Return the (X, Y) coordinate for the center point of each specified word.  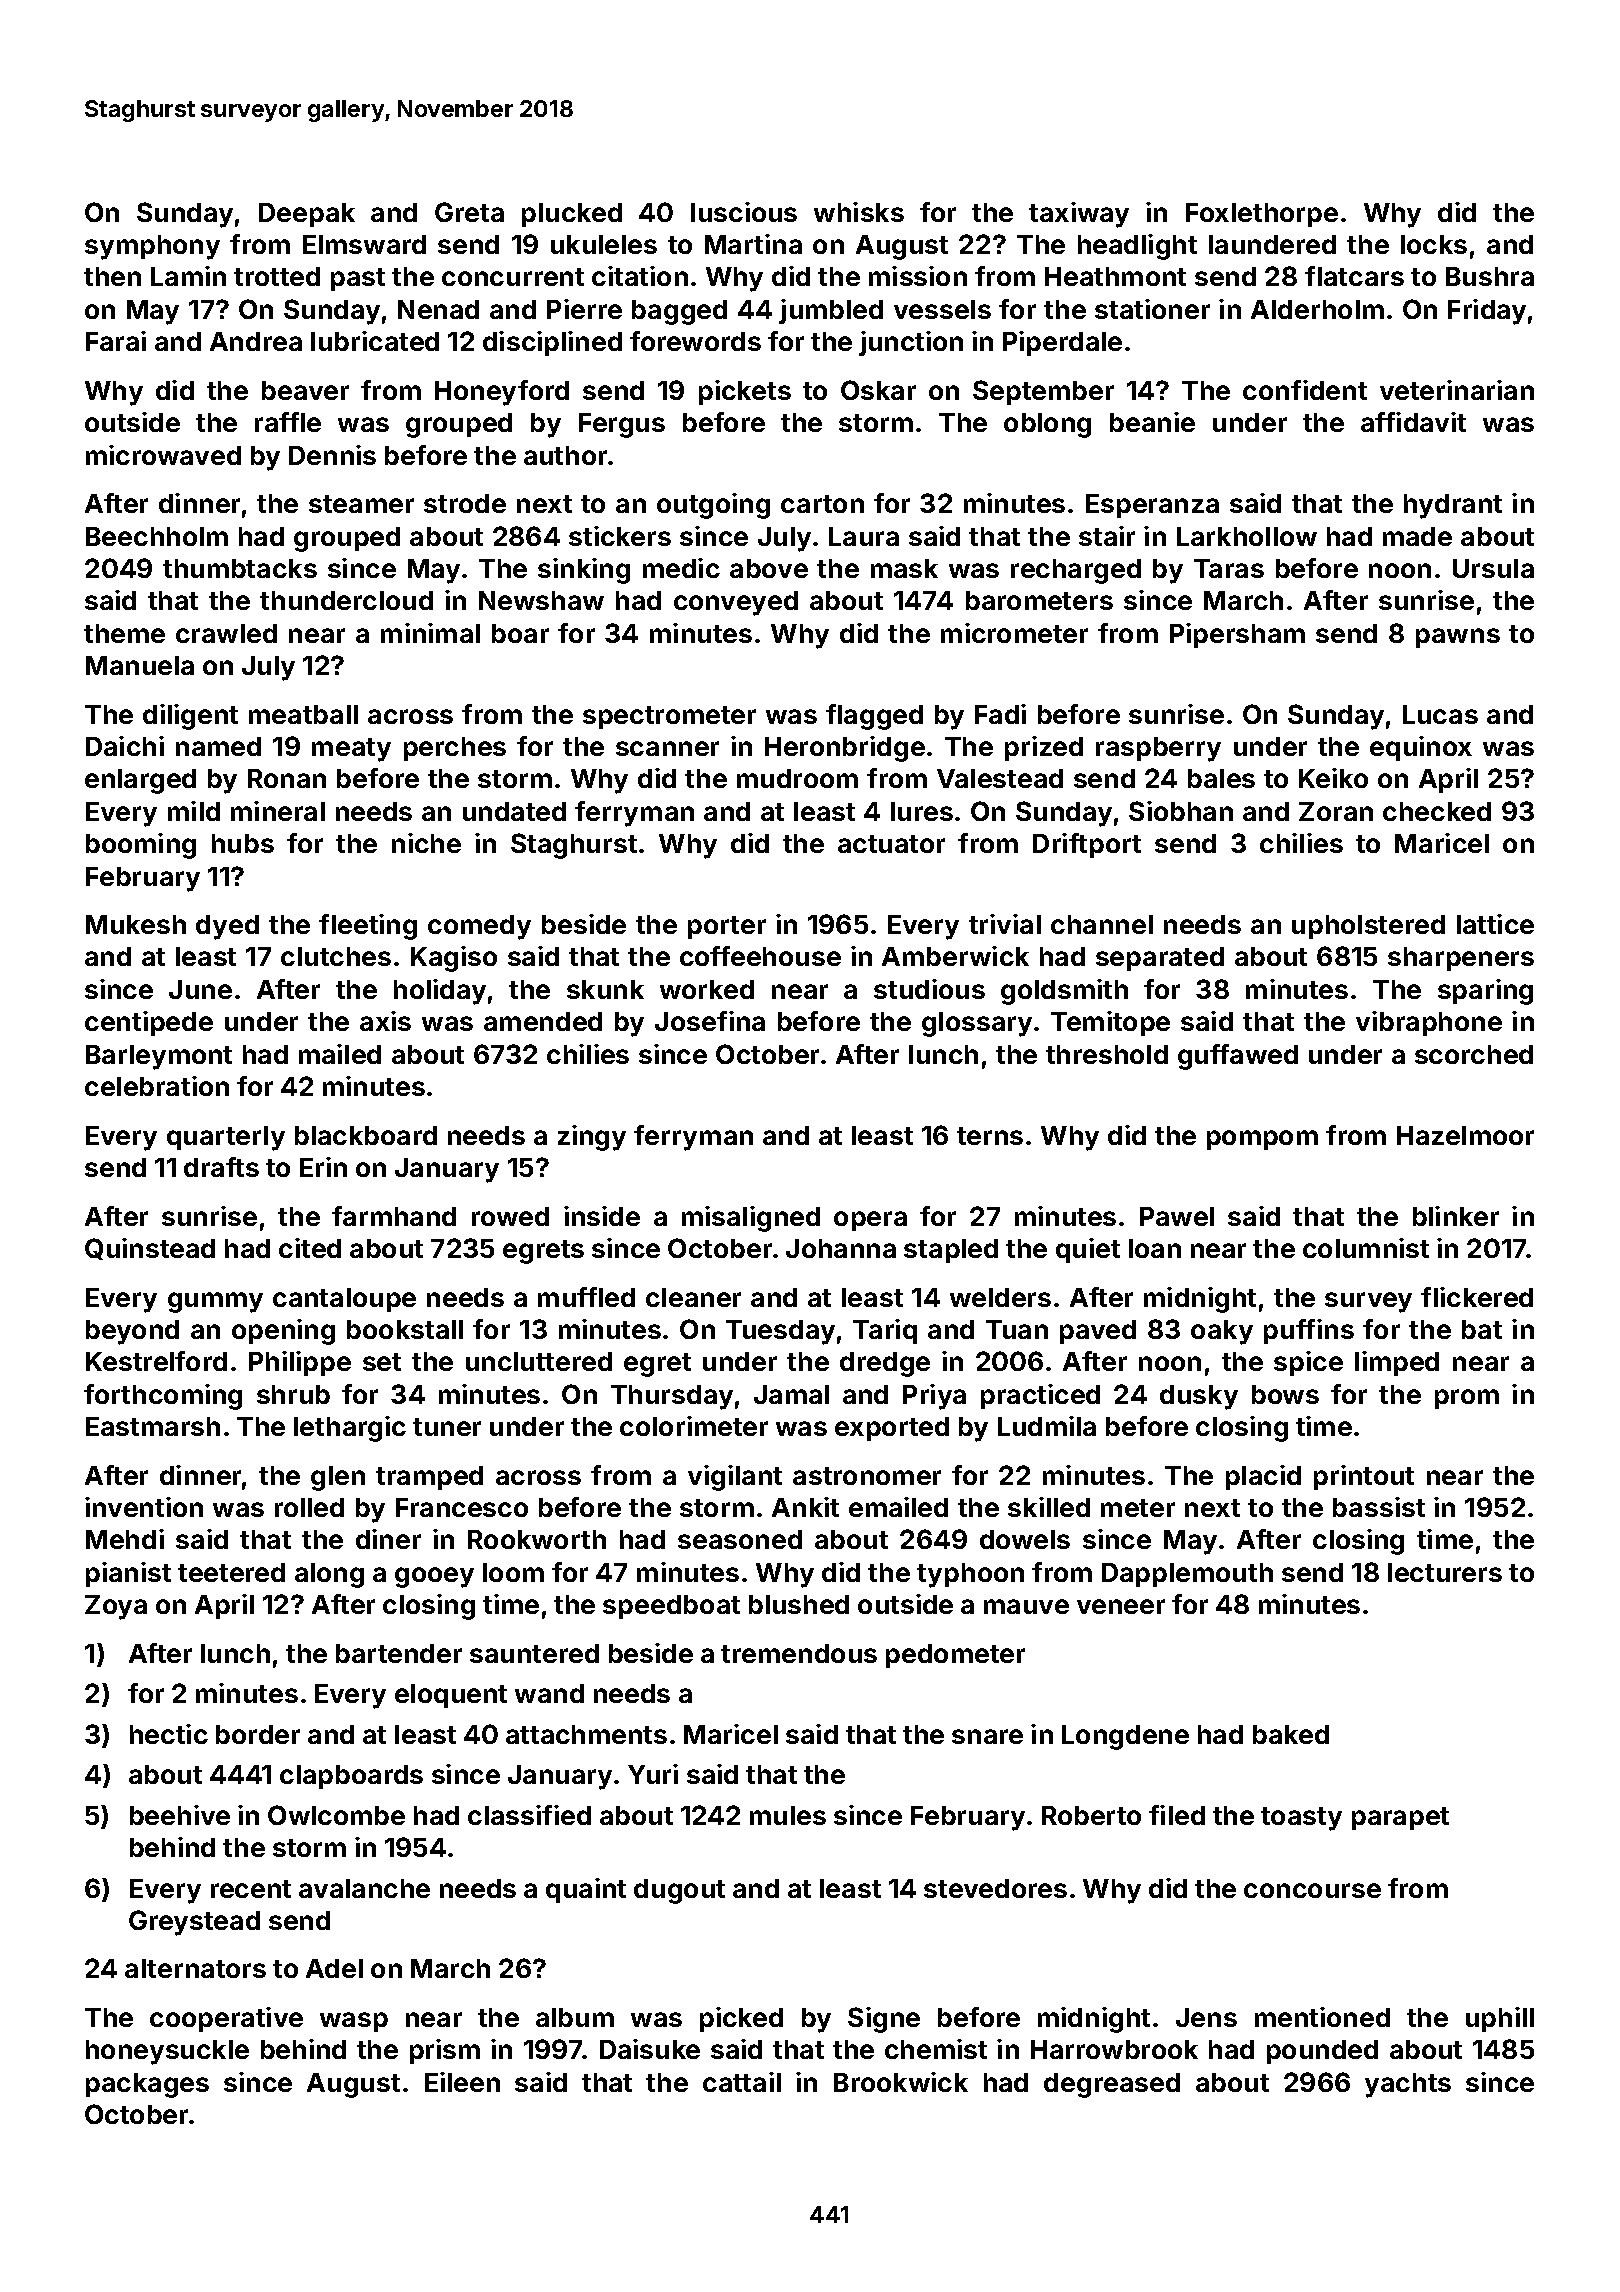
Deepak (307, 215)
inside (602, 1216)
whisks (859, 212)
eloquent (451, 1696)
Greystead (194, 1923)
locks (1434, 244)
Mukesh (136, 924)
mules (788, 1815)
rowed (510, 1216)
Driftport (1087, 845)
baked (1291, 1734)
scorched (1474, 1054)
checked (1437, 811)
